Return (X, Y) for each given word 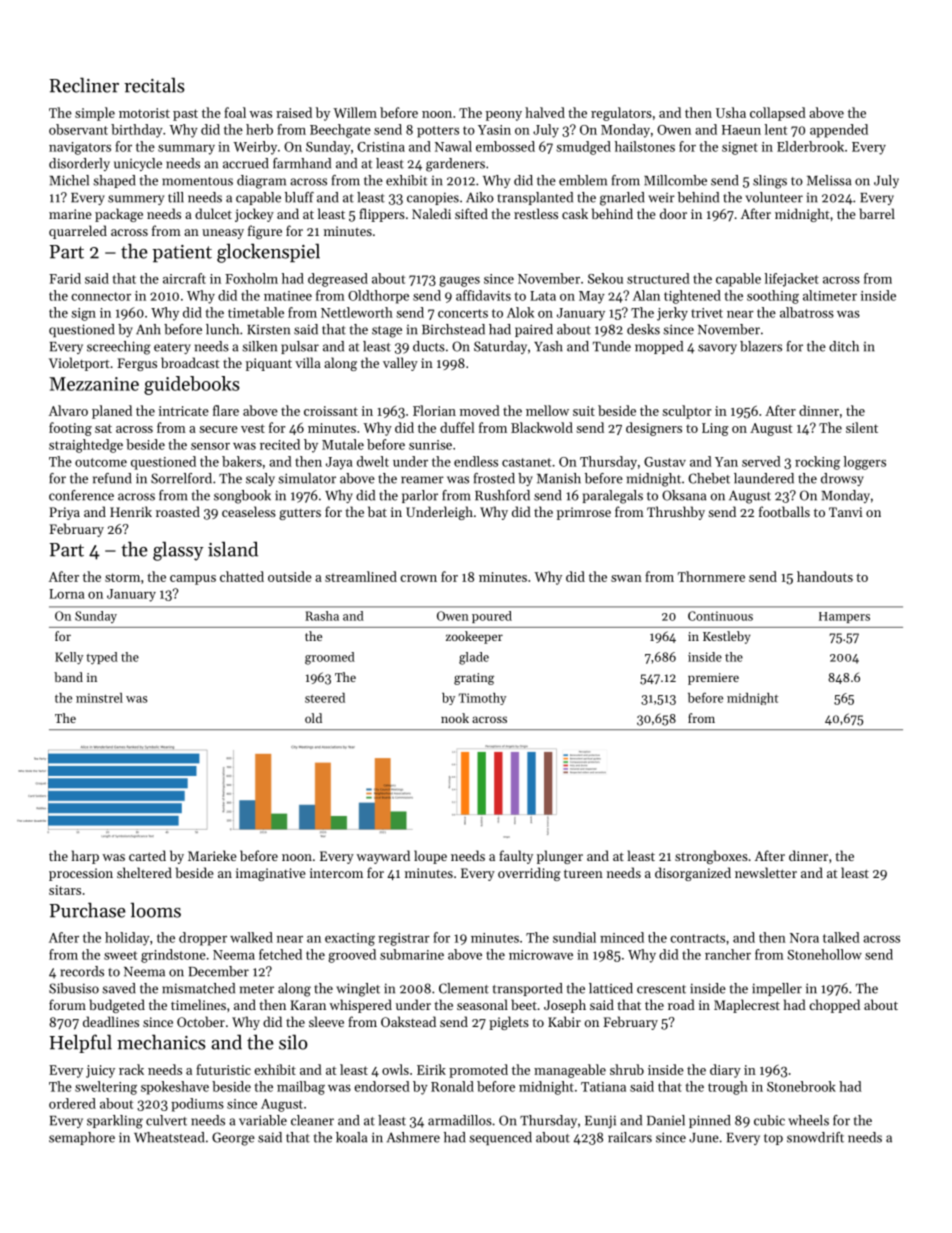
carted (147, 855)
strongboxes (711, 857)
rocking (817, 463)
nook (455, 718)
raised (294, 112)
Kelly (69, 658)
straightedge (86, 446)
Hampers (844, 617)
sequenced (500, 1138)
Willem (355, 112)
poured (492, 617)
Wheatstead (169, 1137)
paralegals (613, 497)
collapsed (778, 114)
